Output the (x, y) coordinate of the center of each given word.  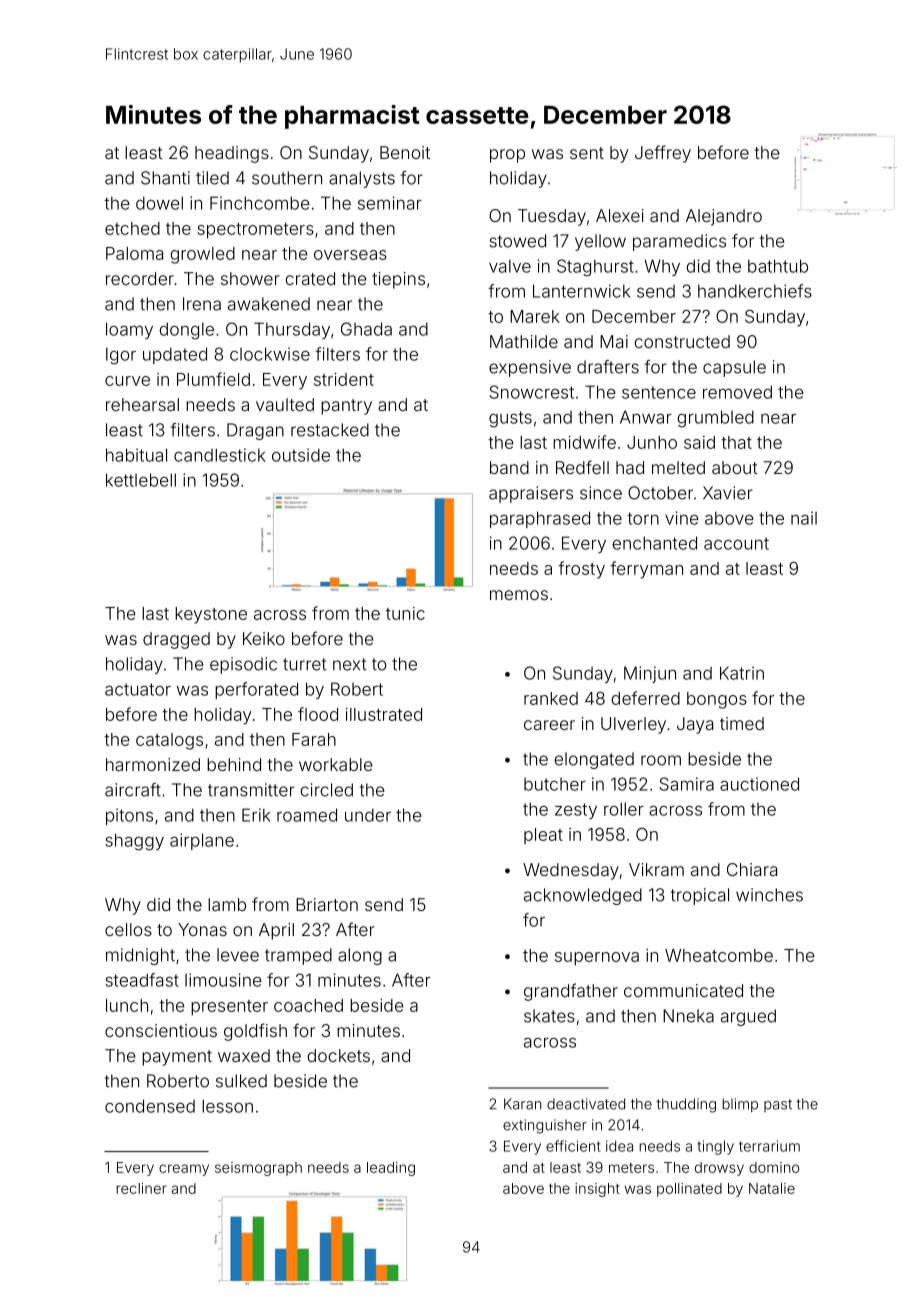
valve (510, 266)
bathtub (778, 266)
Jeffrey (663, 154)
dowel (159, 203)
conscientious (161, 1030)
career (549, 725)
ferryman (646, 570)
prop (507, 156)
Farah (314, 739)
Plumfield (213, 379)
